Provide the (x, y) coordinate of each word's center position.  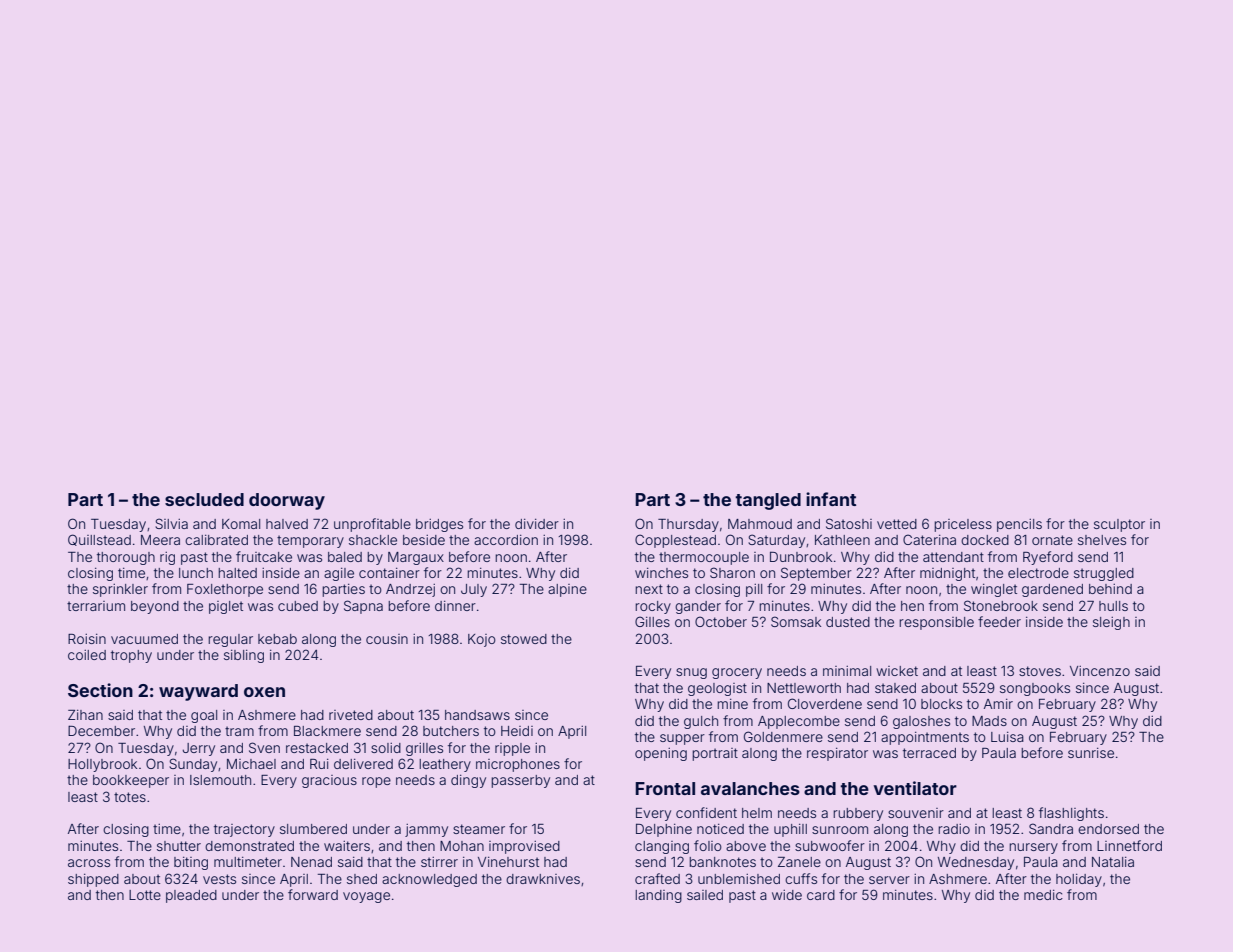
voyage (366, 897)
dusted (848, 622)
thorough (126, 558)
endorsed (1108, 829)
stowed (524, 639)
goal (204, 716)
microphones (518, 765)
